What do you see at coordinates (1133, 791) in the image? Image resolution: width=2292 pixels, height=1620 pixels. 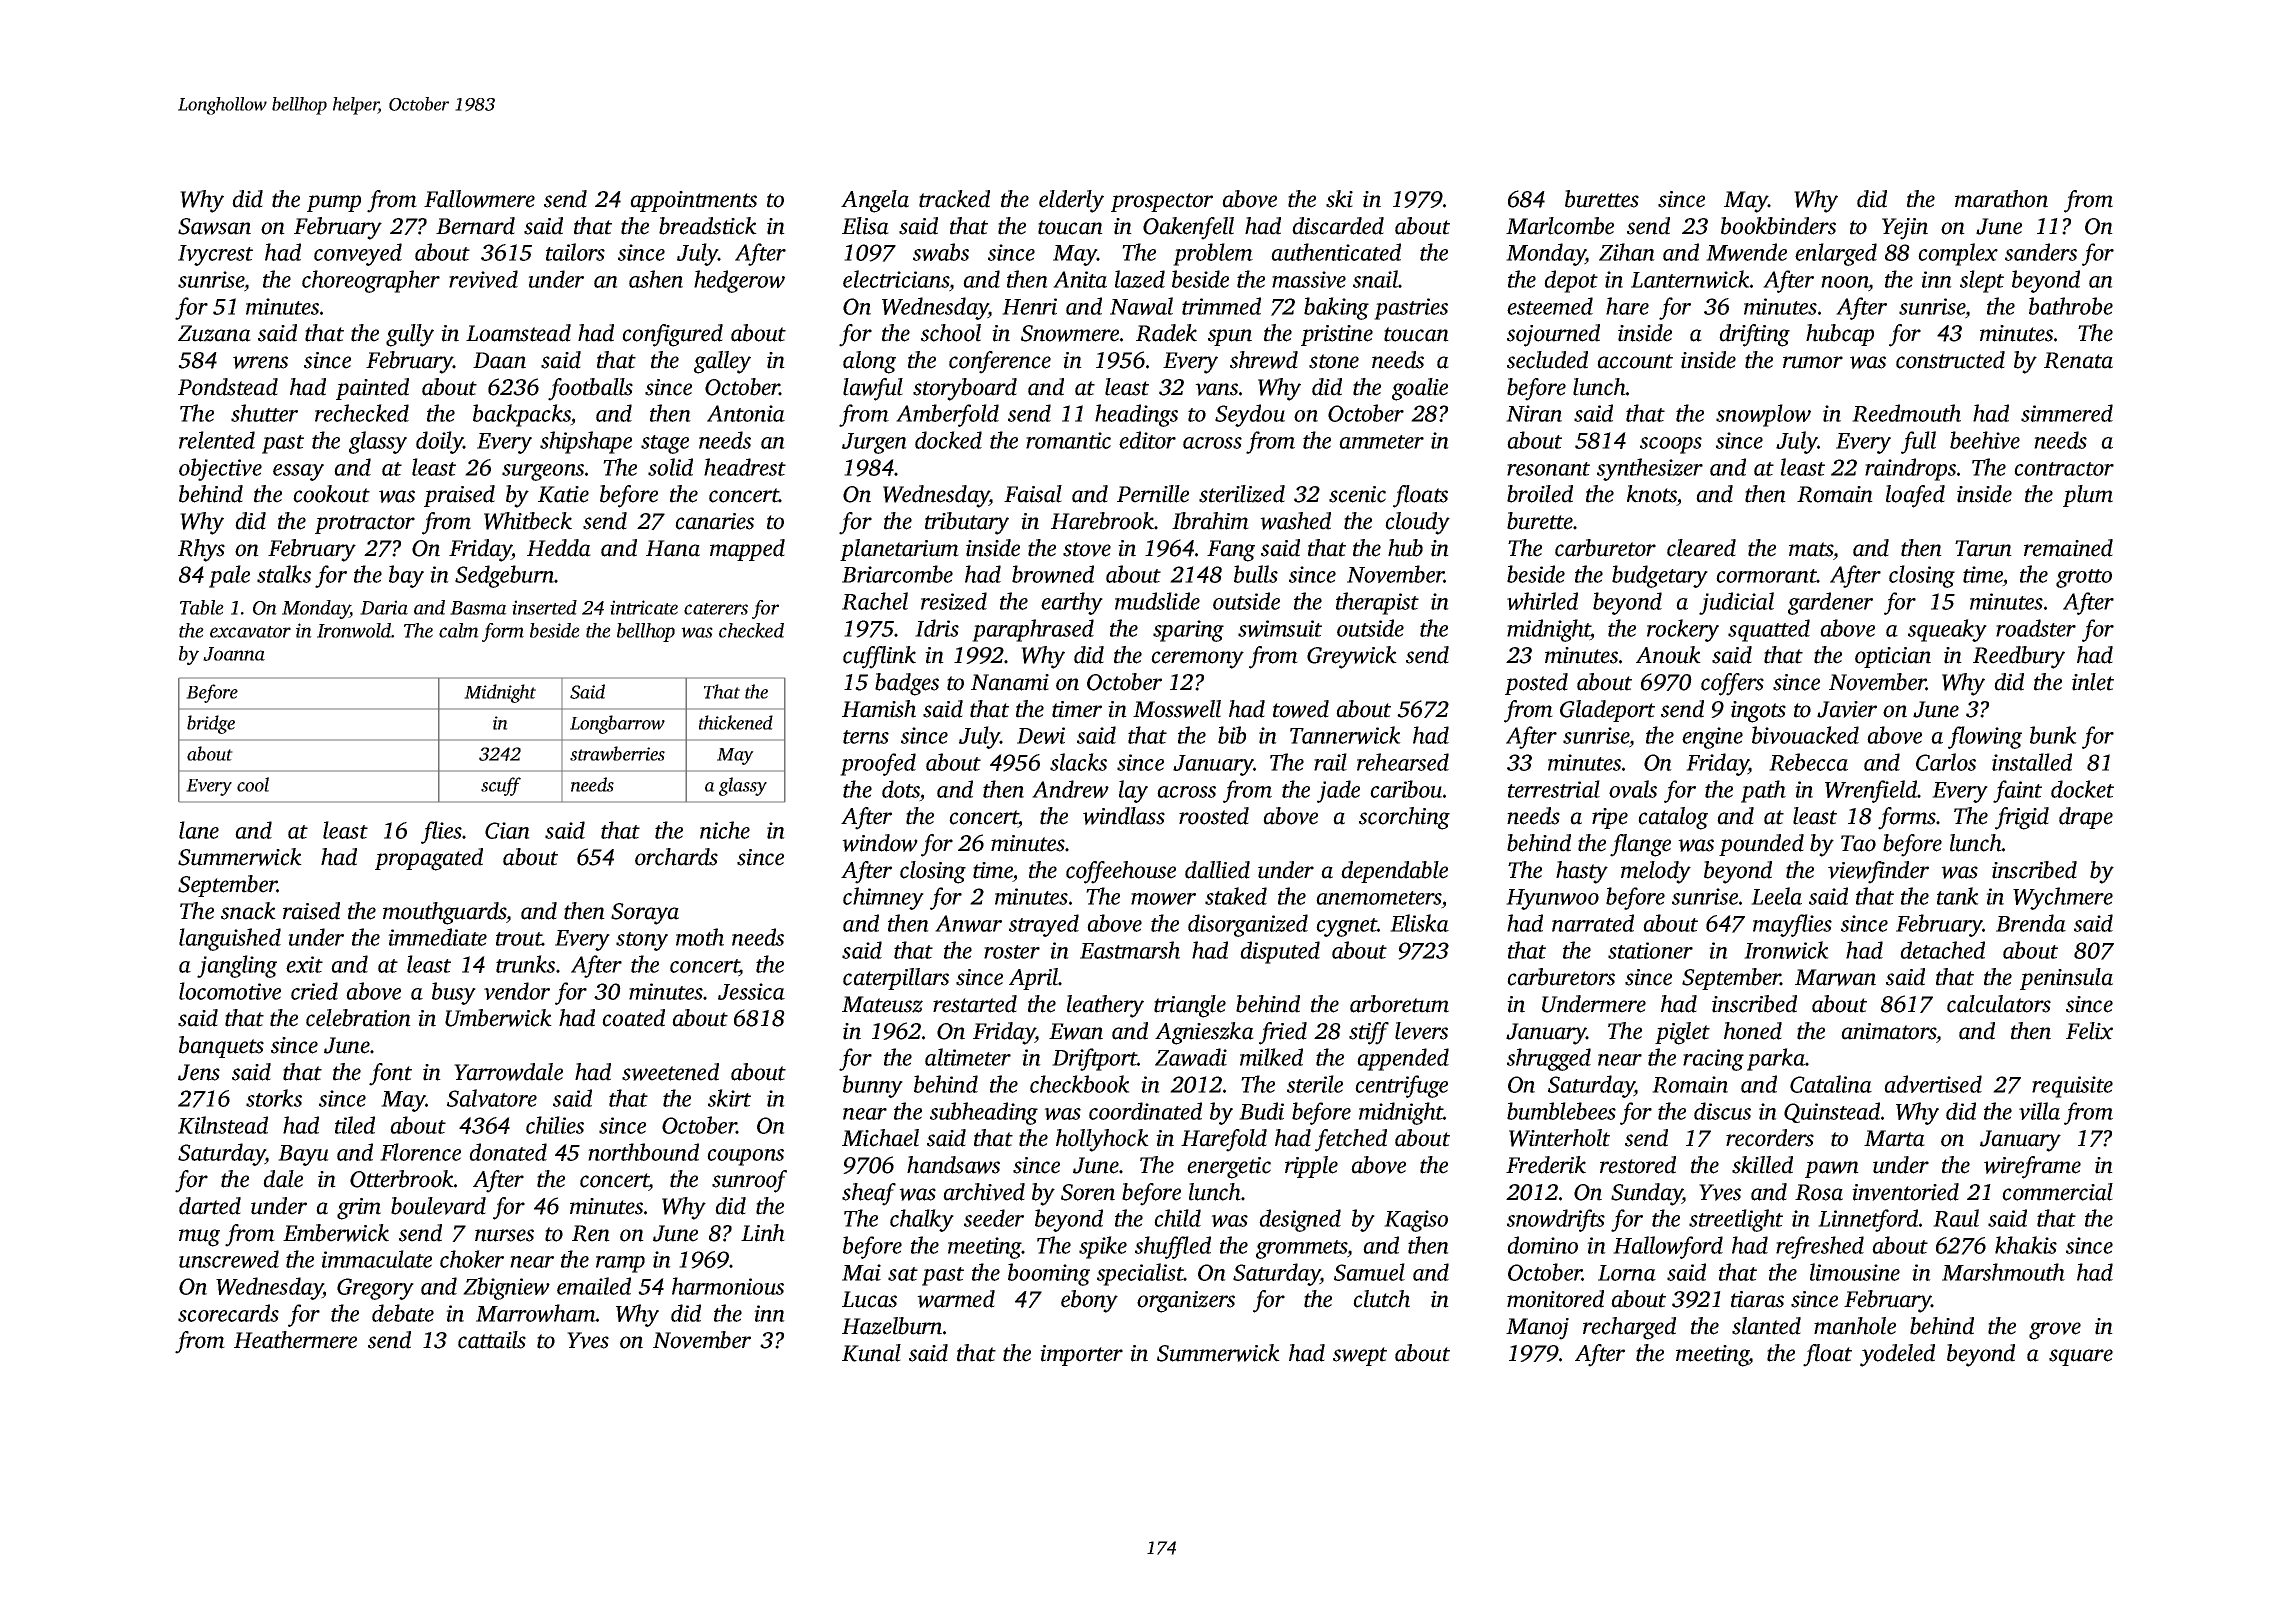 I see `lay` at bounding box center [1133, 791].
